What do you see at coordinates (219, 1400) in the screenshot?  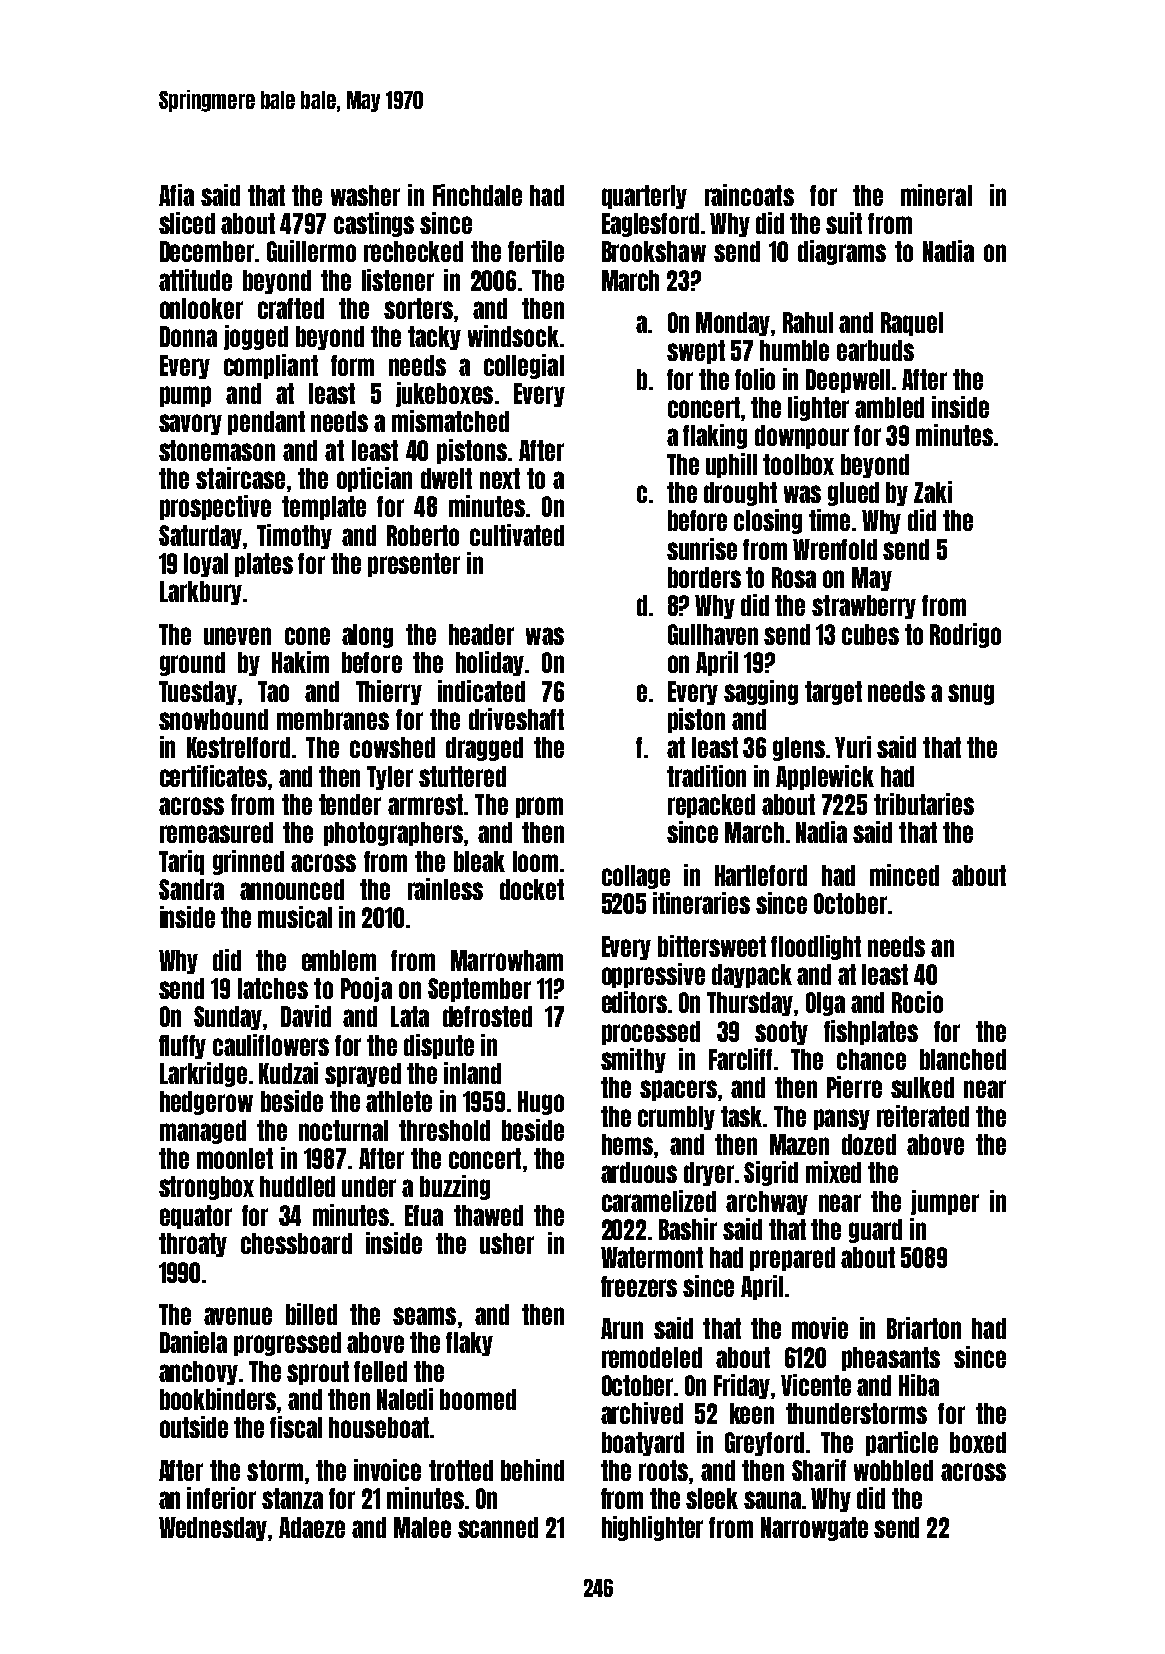 I see `bookbinders` at bounding box center [219, 1400].
